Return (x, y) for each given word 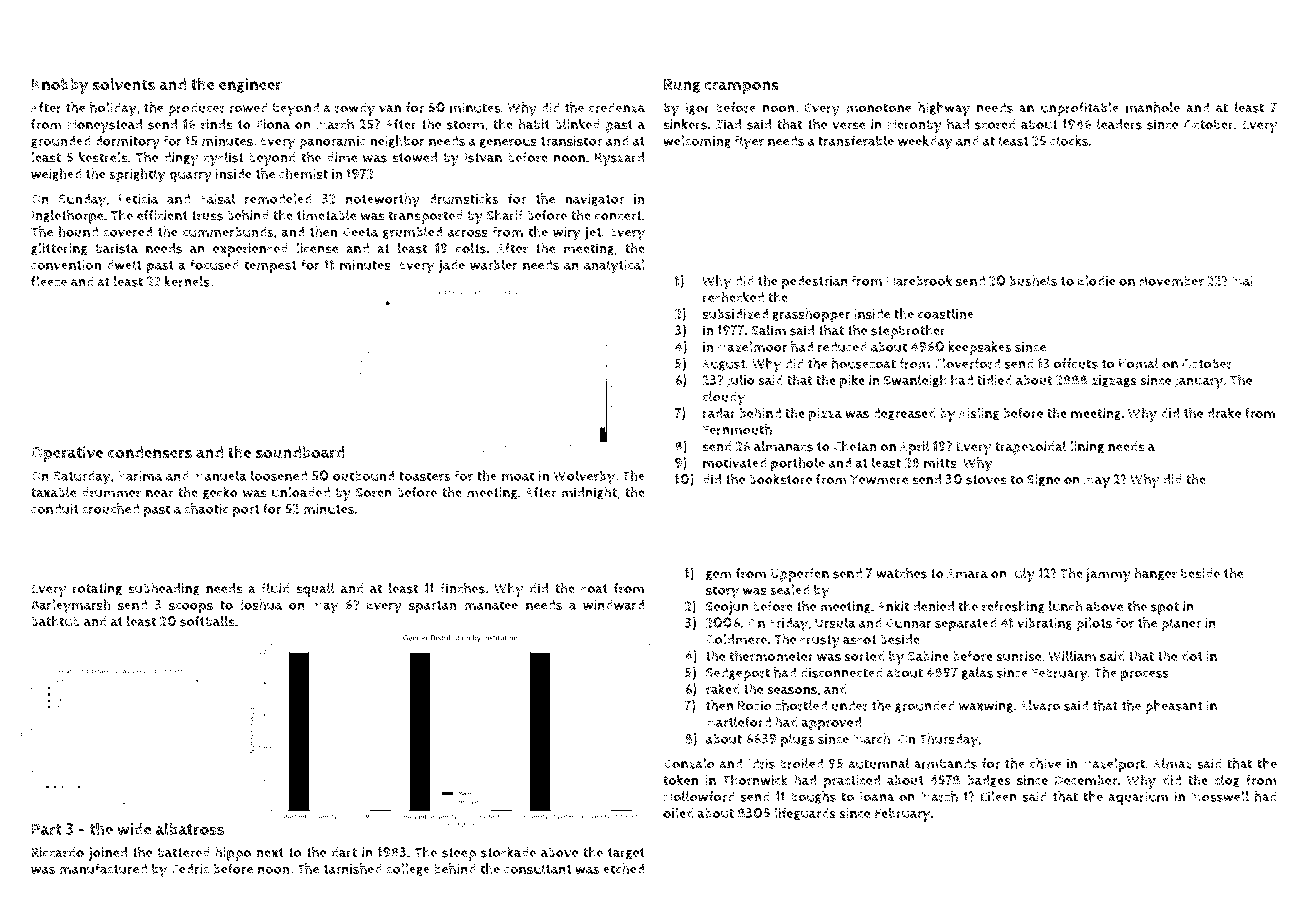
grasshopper (811, 315)
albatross (190, 828)
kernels (187, 281)
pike (852, 381)
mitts (940, 463)
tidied (994, 380)
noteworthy (383, 200)
